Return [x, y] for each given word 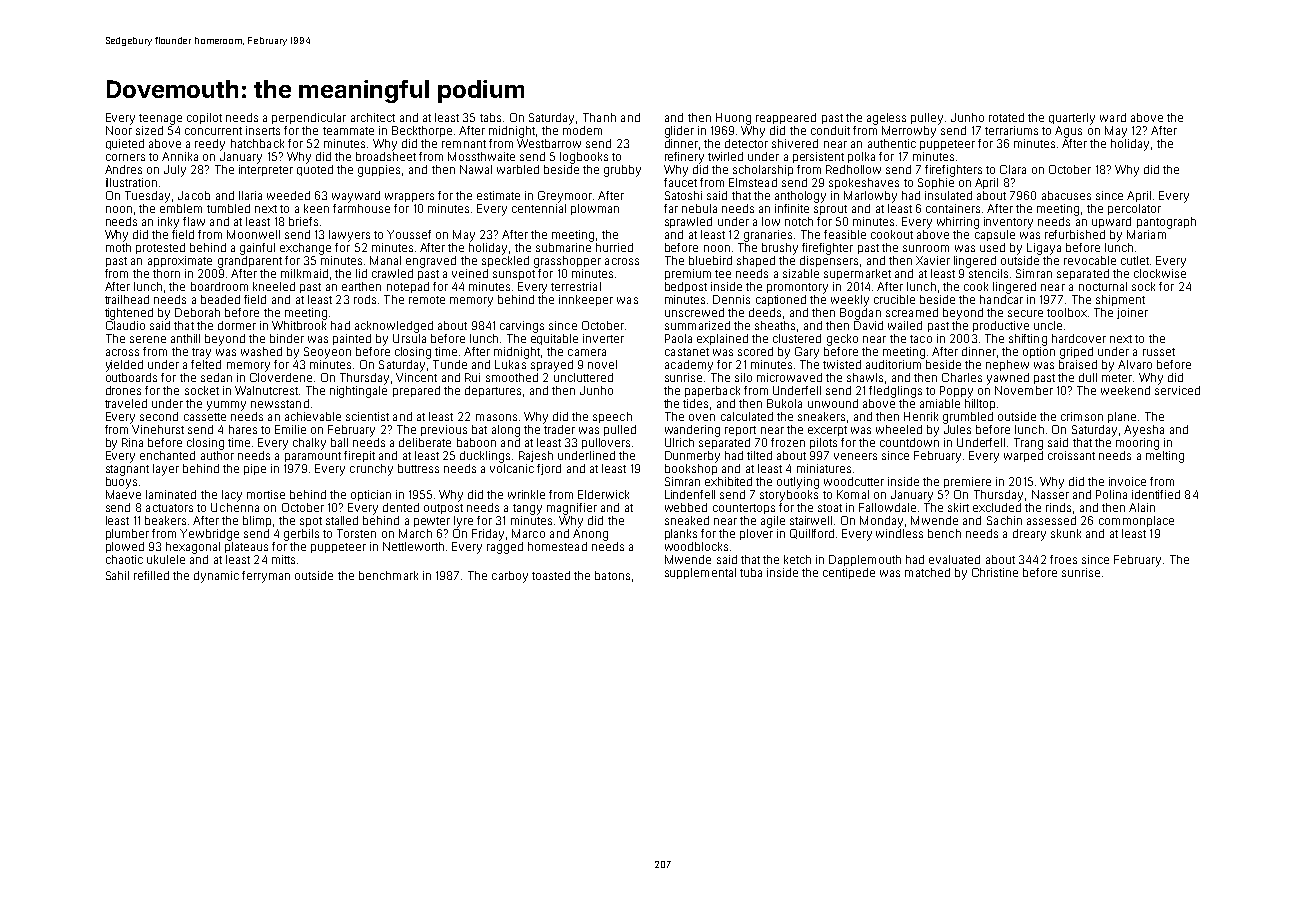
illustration [131, 182]
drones [123, 390]
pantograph [1166, 223]
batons [612, 575]
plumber [127, 534]
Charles [962, 377]
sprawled [688, 222]
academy [689, 366]
